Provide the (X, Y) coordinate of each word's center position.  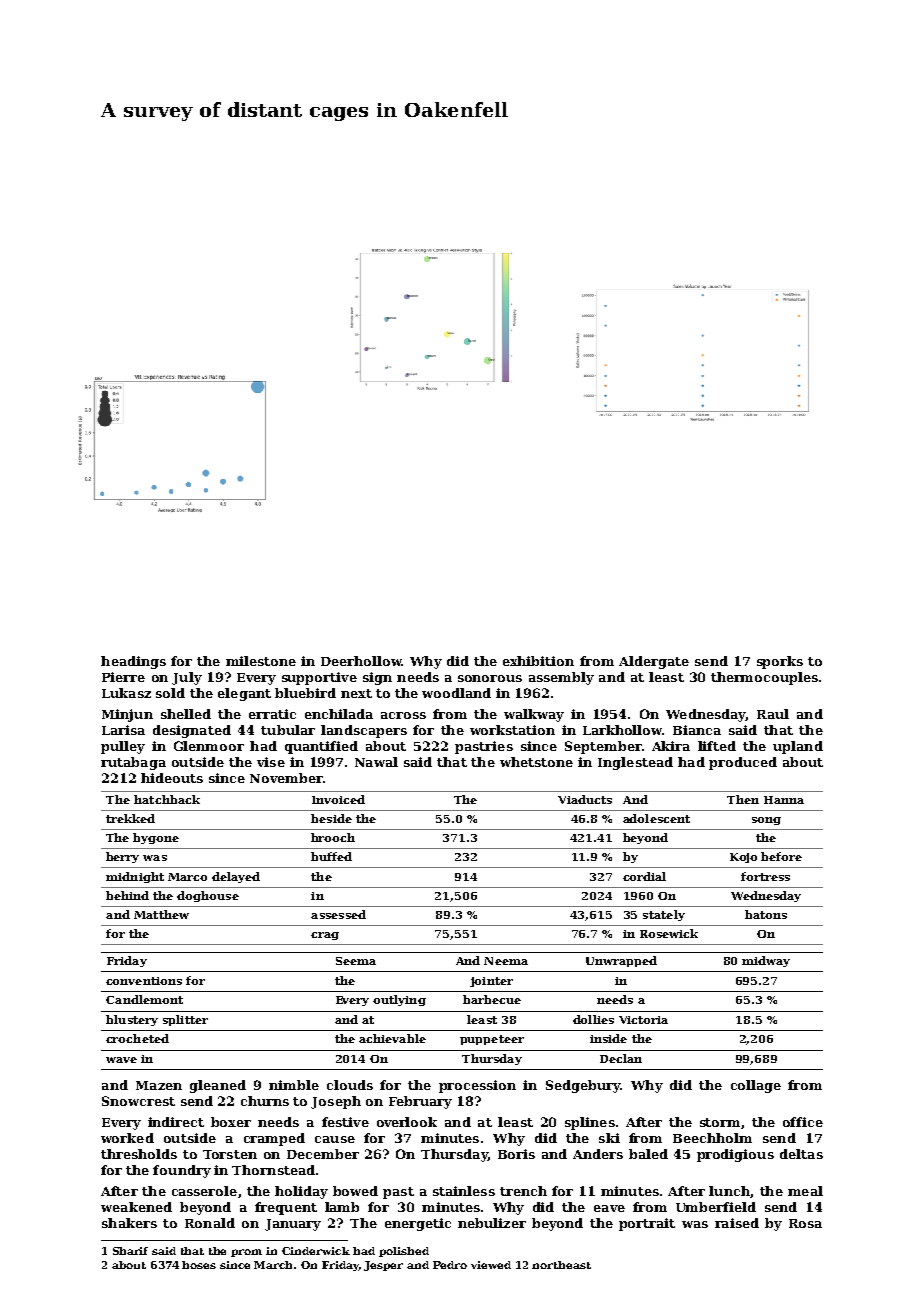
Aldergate (654, 662)
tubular (288, 730)
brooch (333, 837)
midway (766, 961)
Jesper (383, 1266)
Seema (356, 961)
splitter (185, 1020)
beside (331, 818)
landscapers (364, 731)
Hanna (784, 800)
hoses (199, 1265)
